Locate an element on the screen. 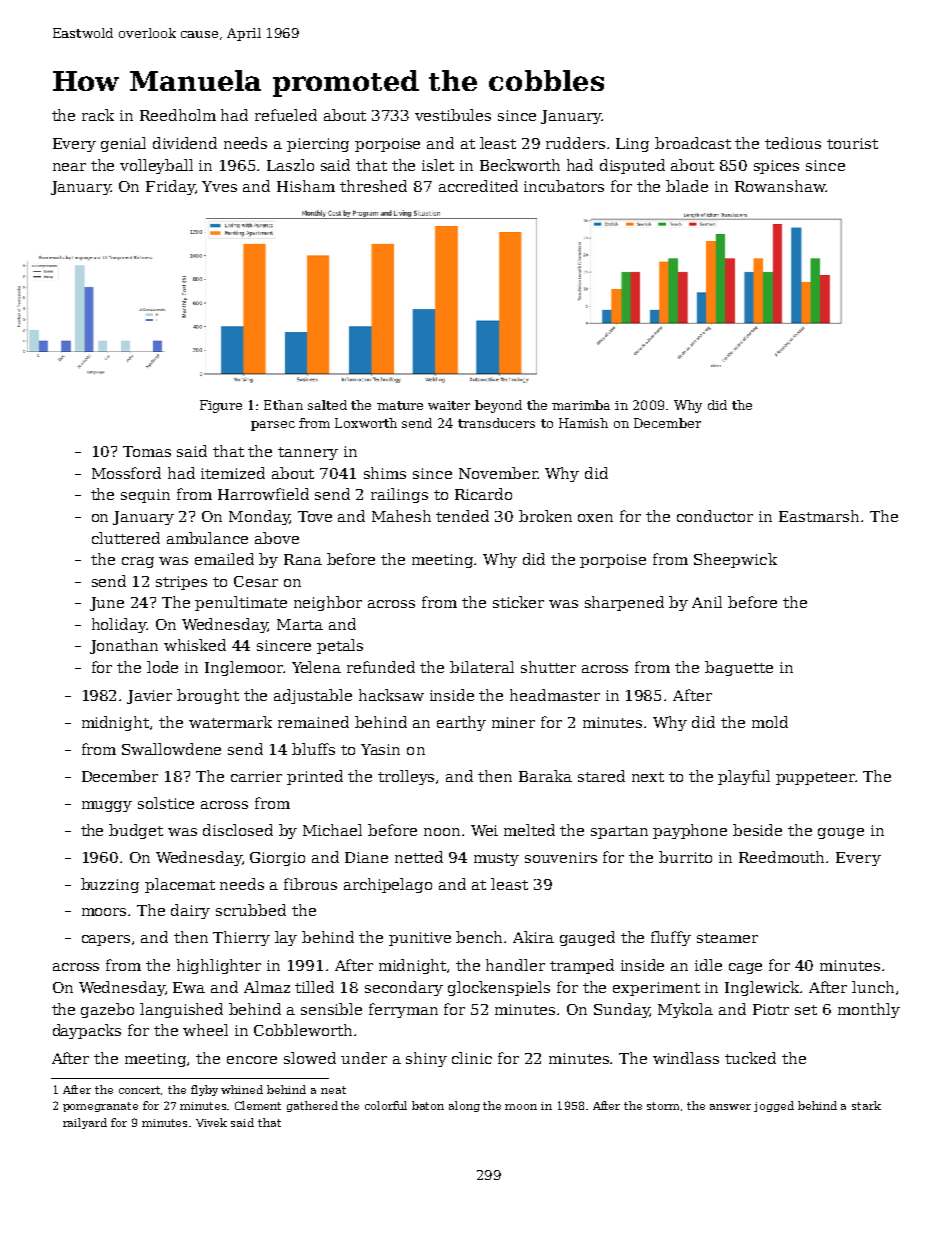 The image size is (952, 1233). Vivek is located at coordinates (211, 1122).
